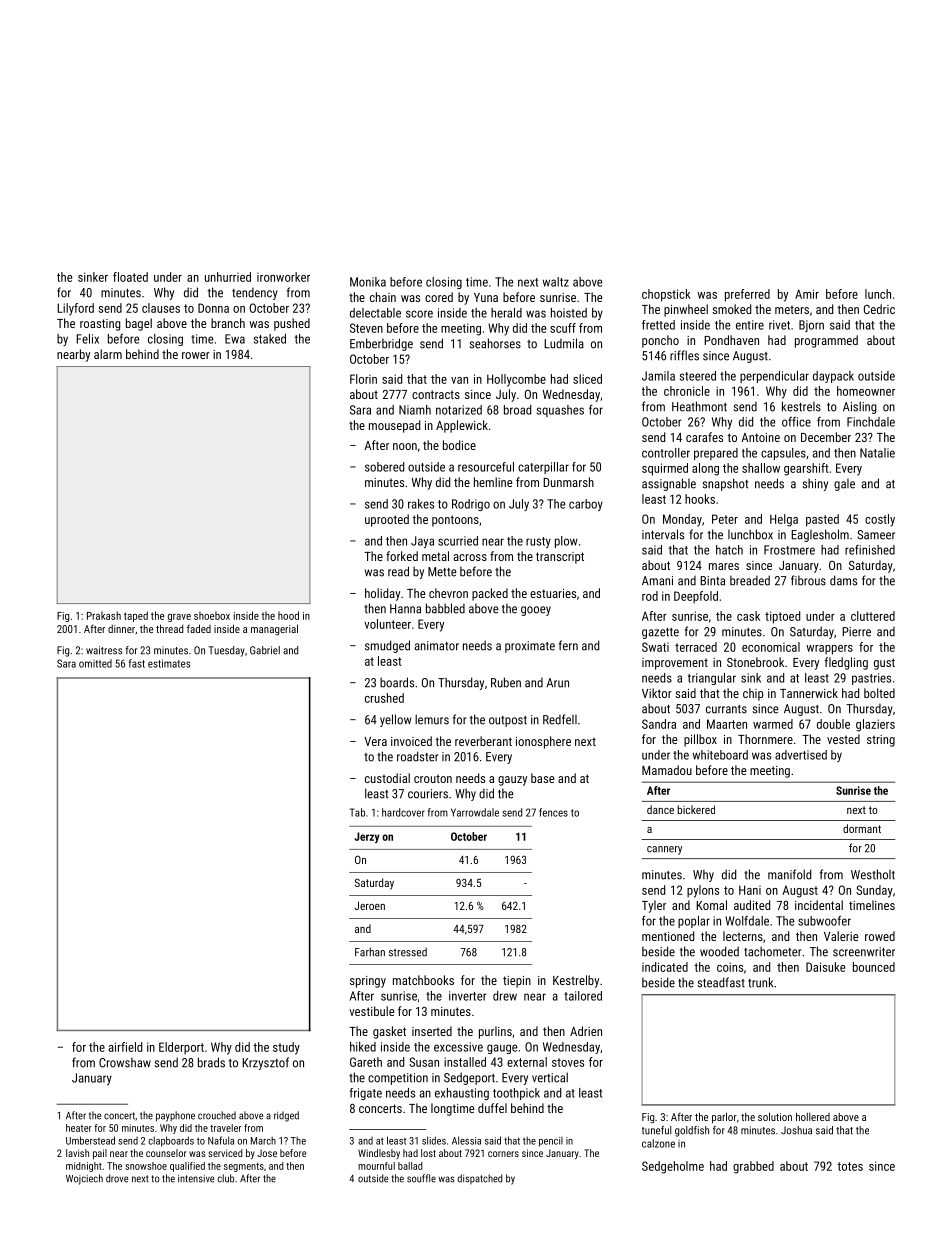 The width and height of the screenshot is (952, 1233). I want to click on grabbed, so click(753, 1167).
